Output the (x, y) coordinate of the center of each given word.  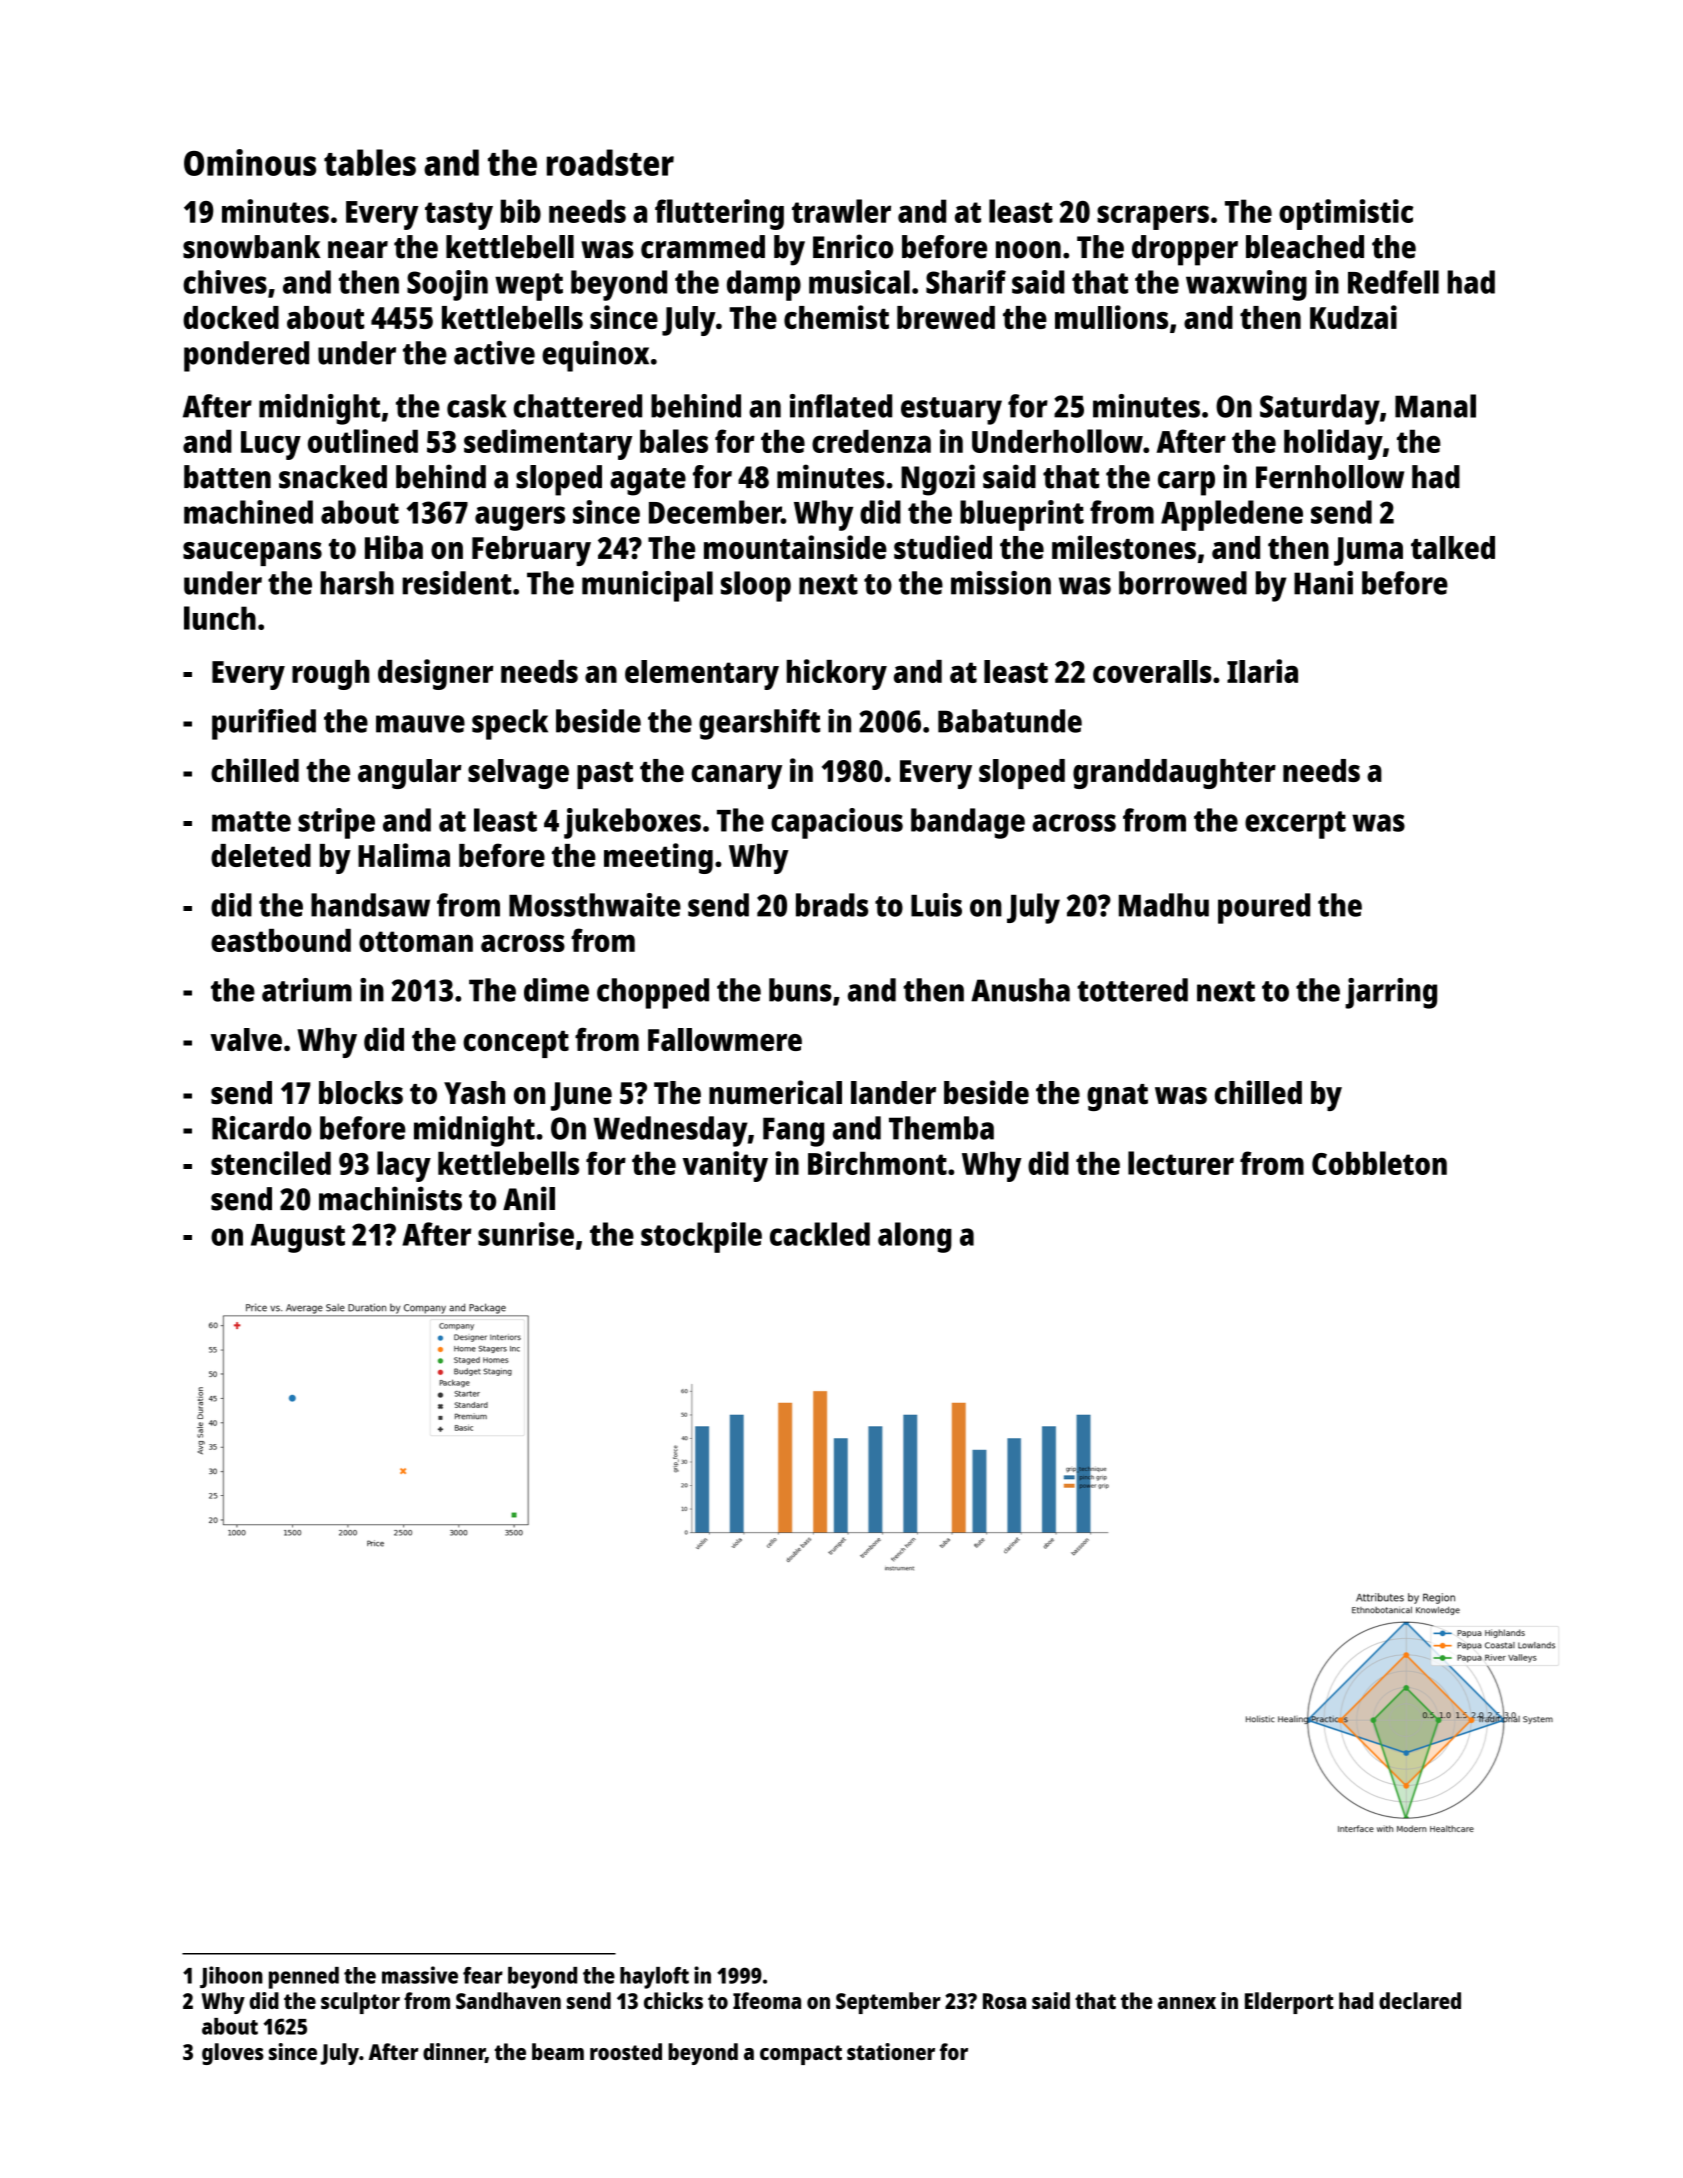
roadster (610, 162)
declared (1420, 2000)
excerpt (1295, 825)
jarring (1391, 993)
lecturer (1181, 1163)
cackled (820, 1234)
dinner (454, 2053)
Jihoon (231, 1977)
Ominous (250, 162)
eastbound (281, 940)
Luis (936, 905)
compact (801, 2055)
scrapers (1153, 217)
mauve (420, 724)
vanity (725, 1166)
